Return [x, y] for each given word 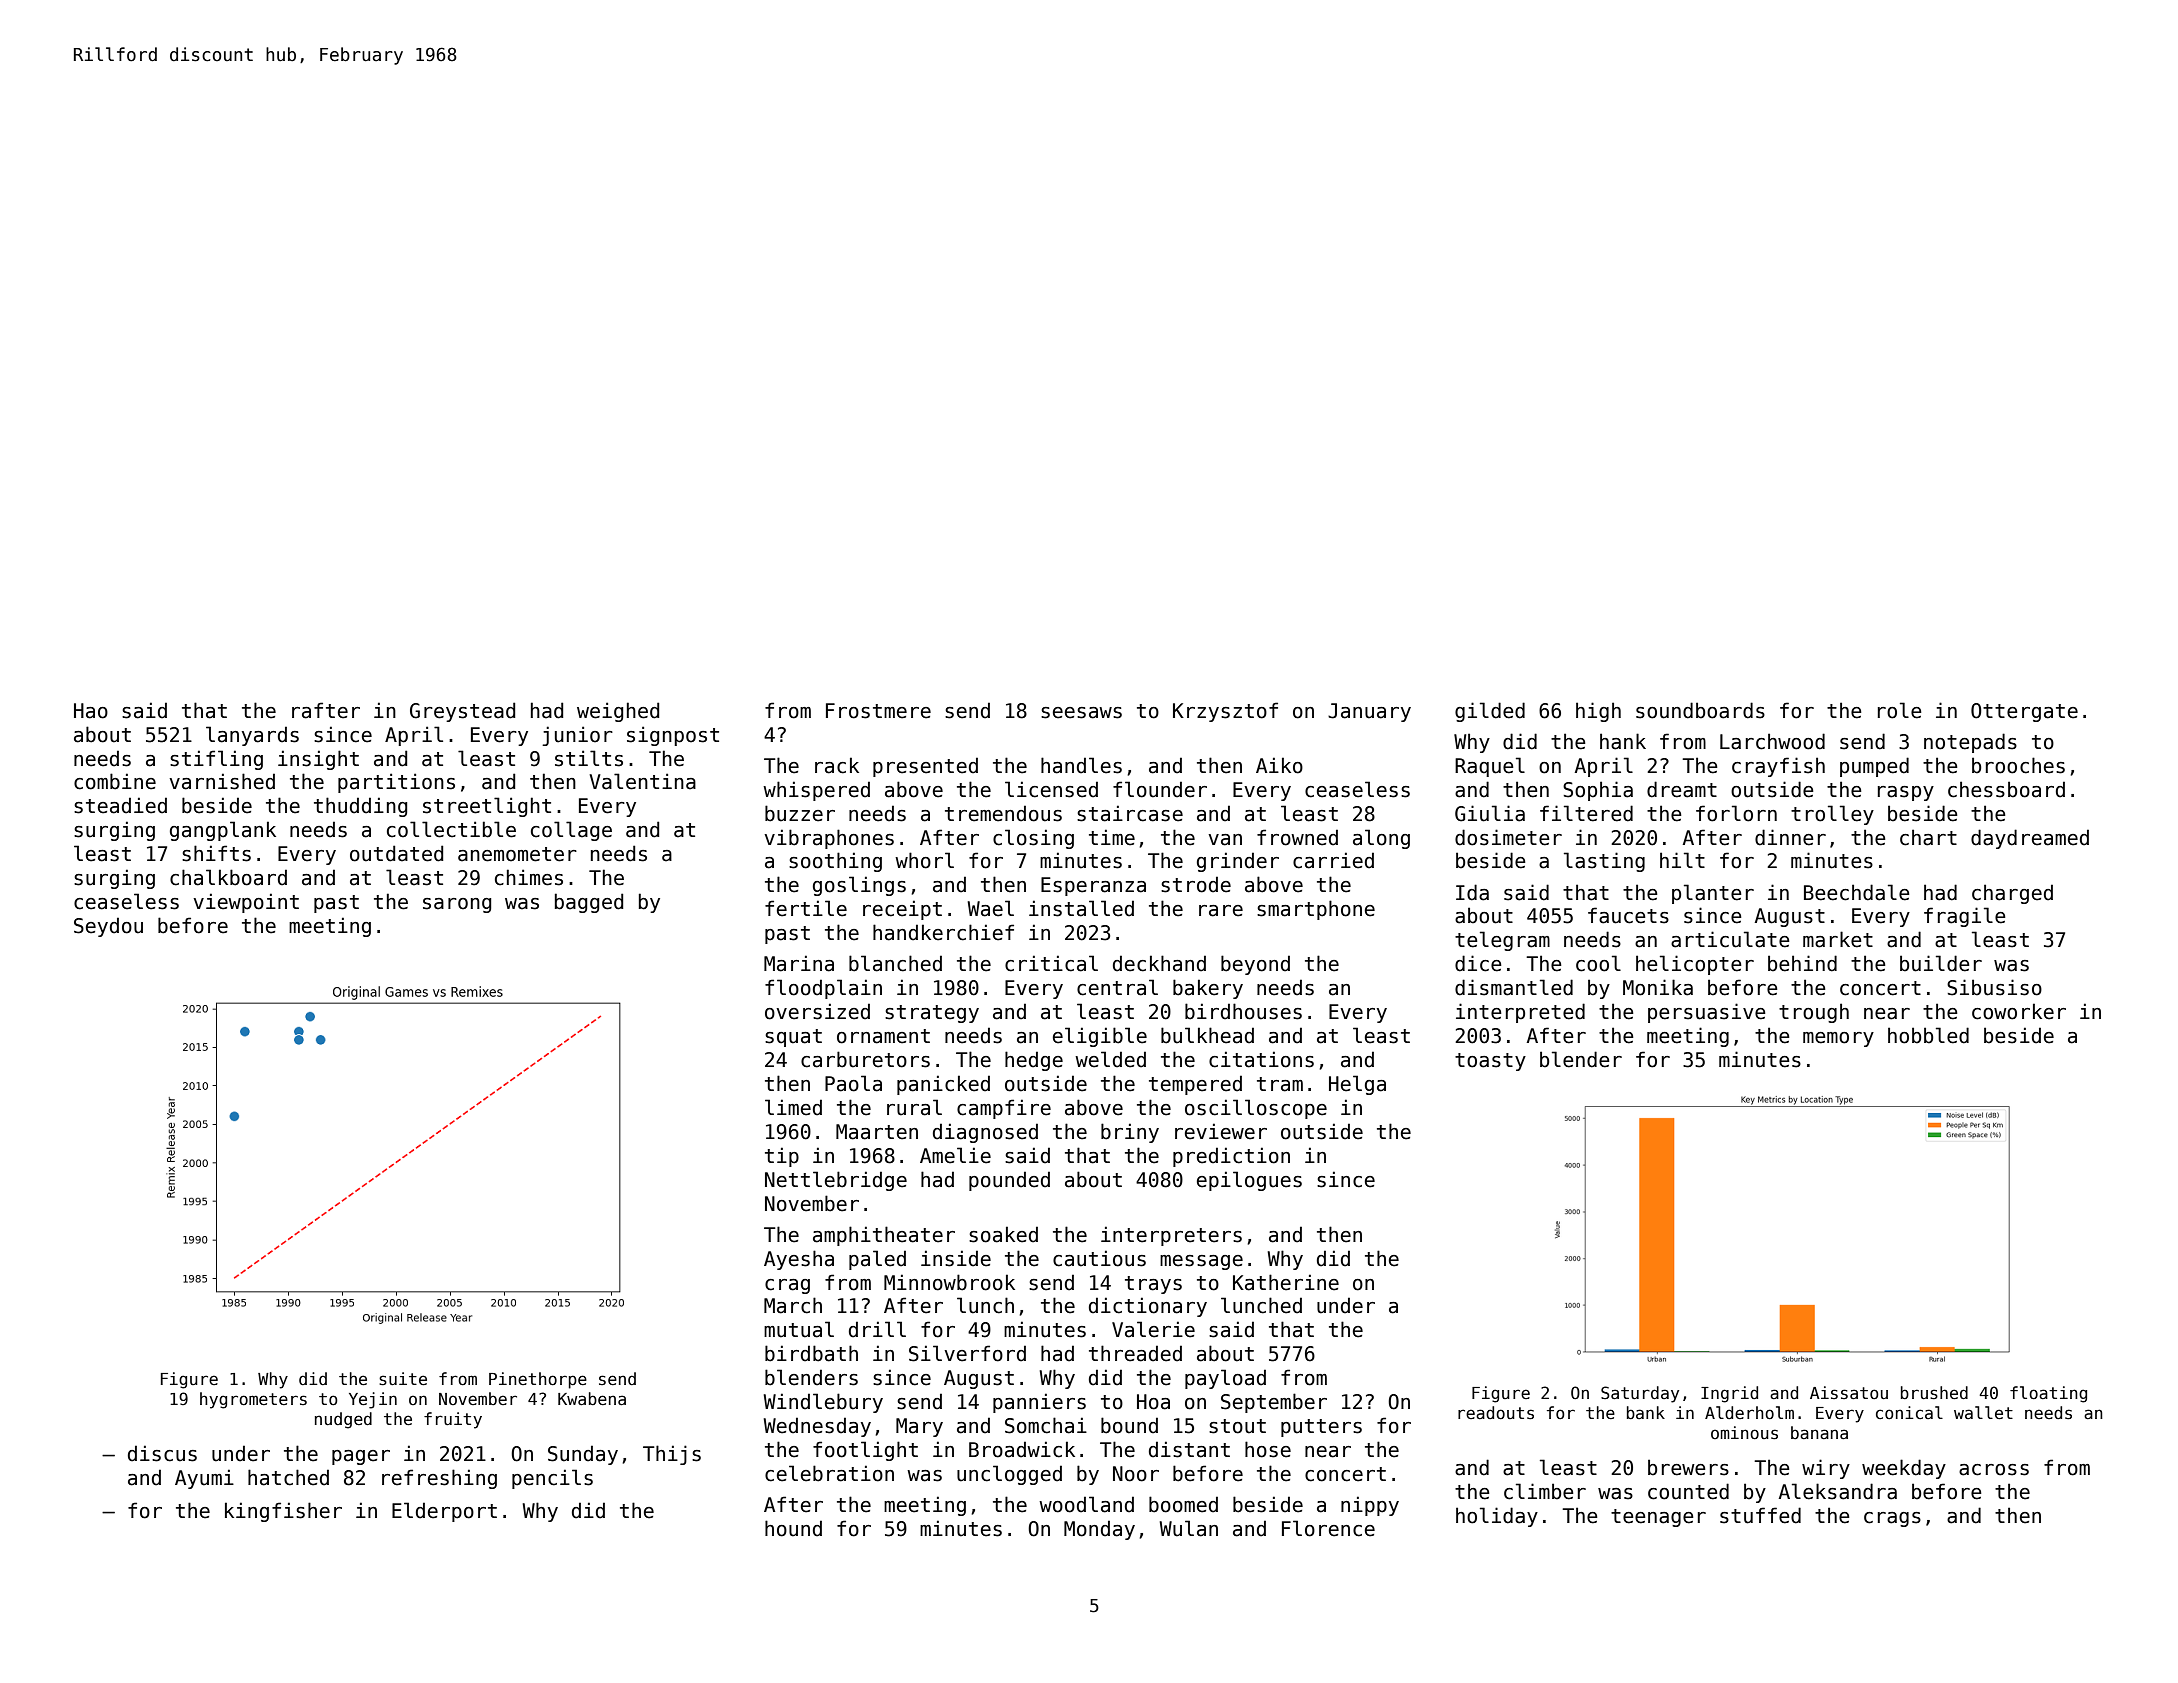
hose [1268, 1449]
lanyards [252, 736]
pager [361, 1457]
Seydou [108, 927]
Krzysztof [1225, 712]
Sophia [1598, 791]
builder [1941, 963]
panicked [943, 1085]
